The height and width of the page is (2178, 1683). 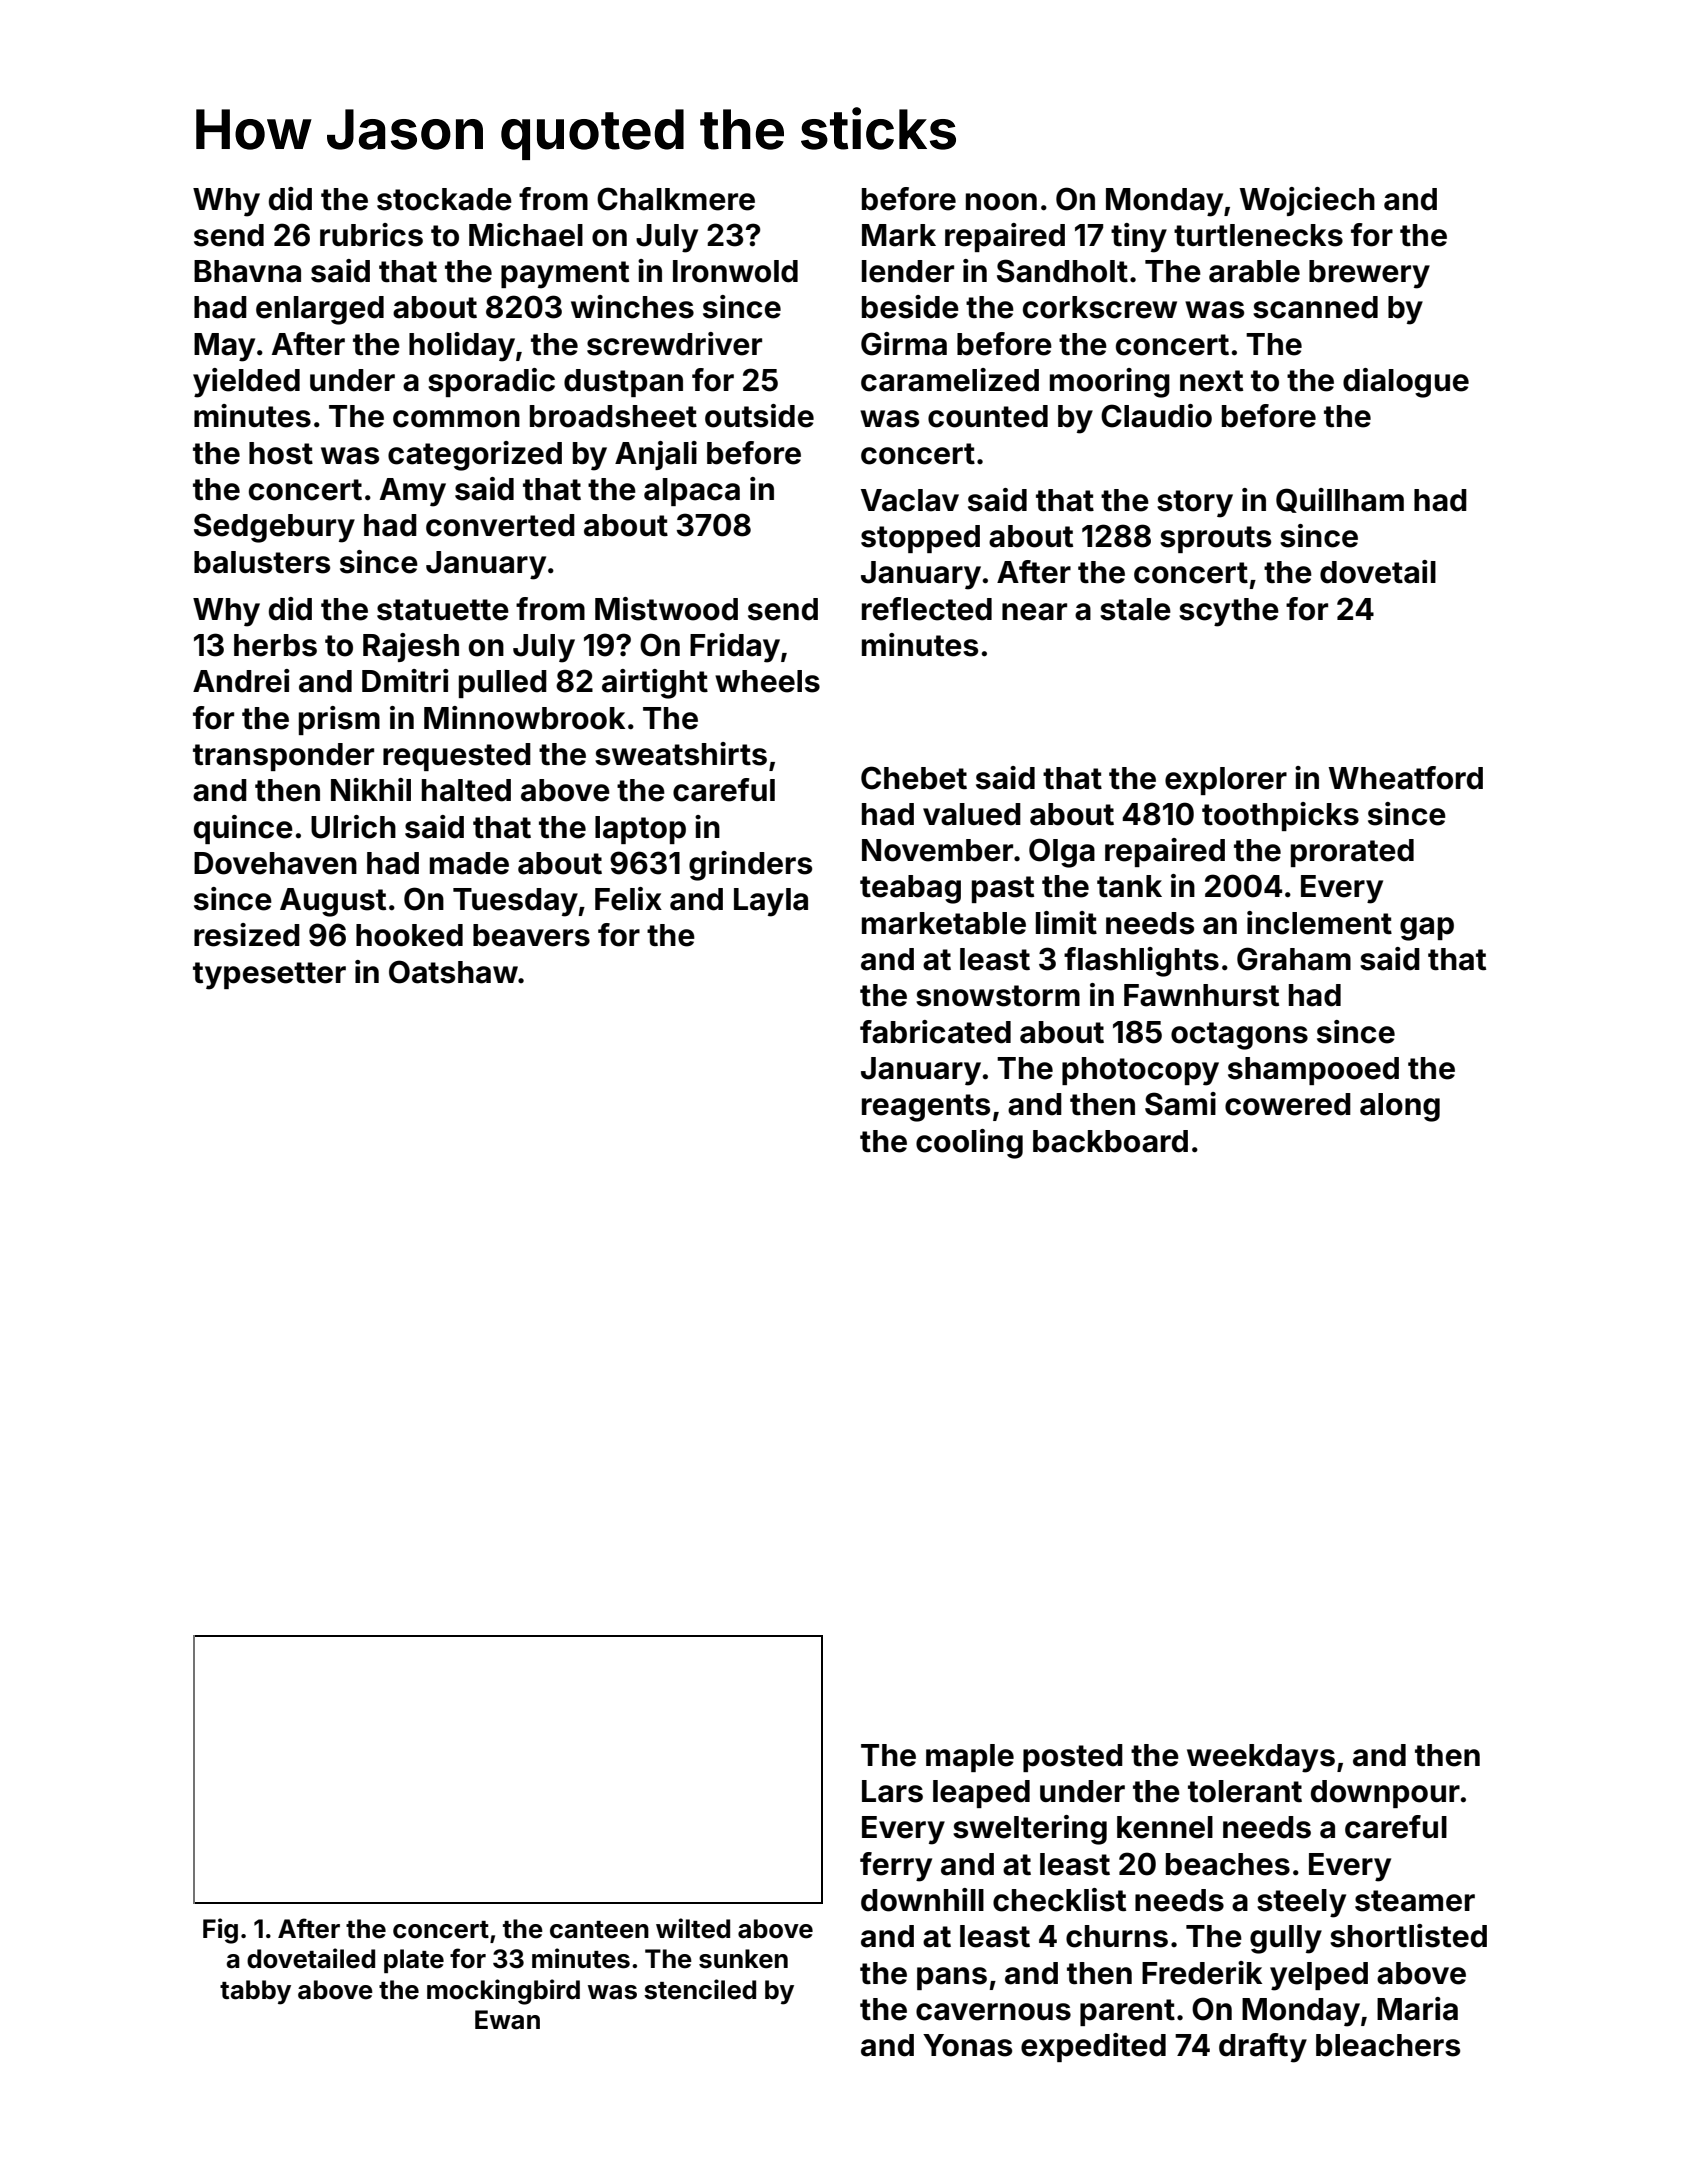 I want to click on resized, so click(x=247, y=935).
